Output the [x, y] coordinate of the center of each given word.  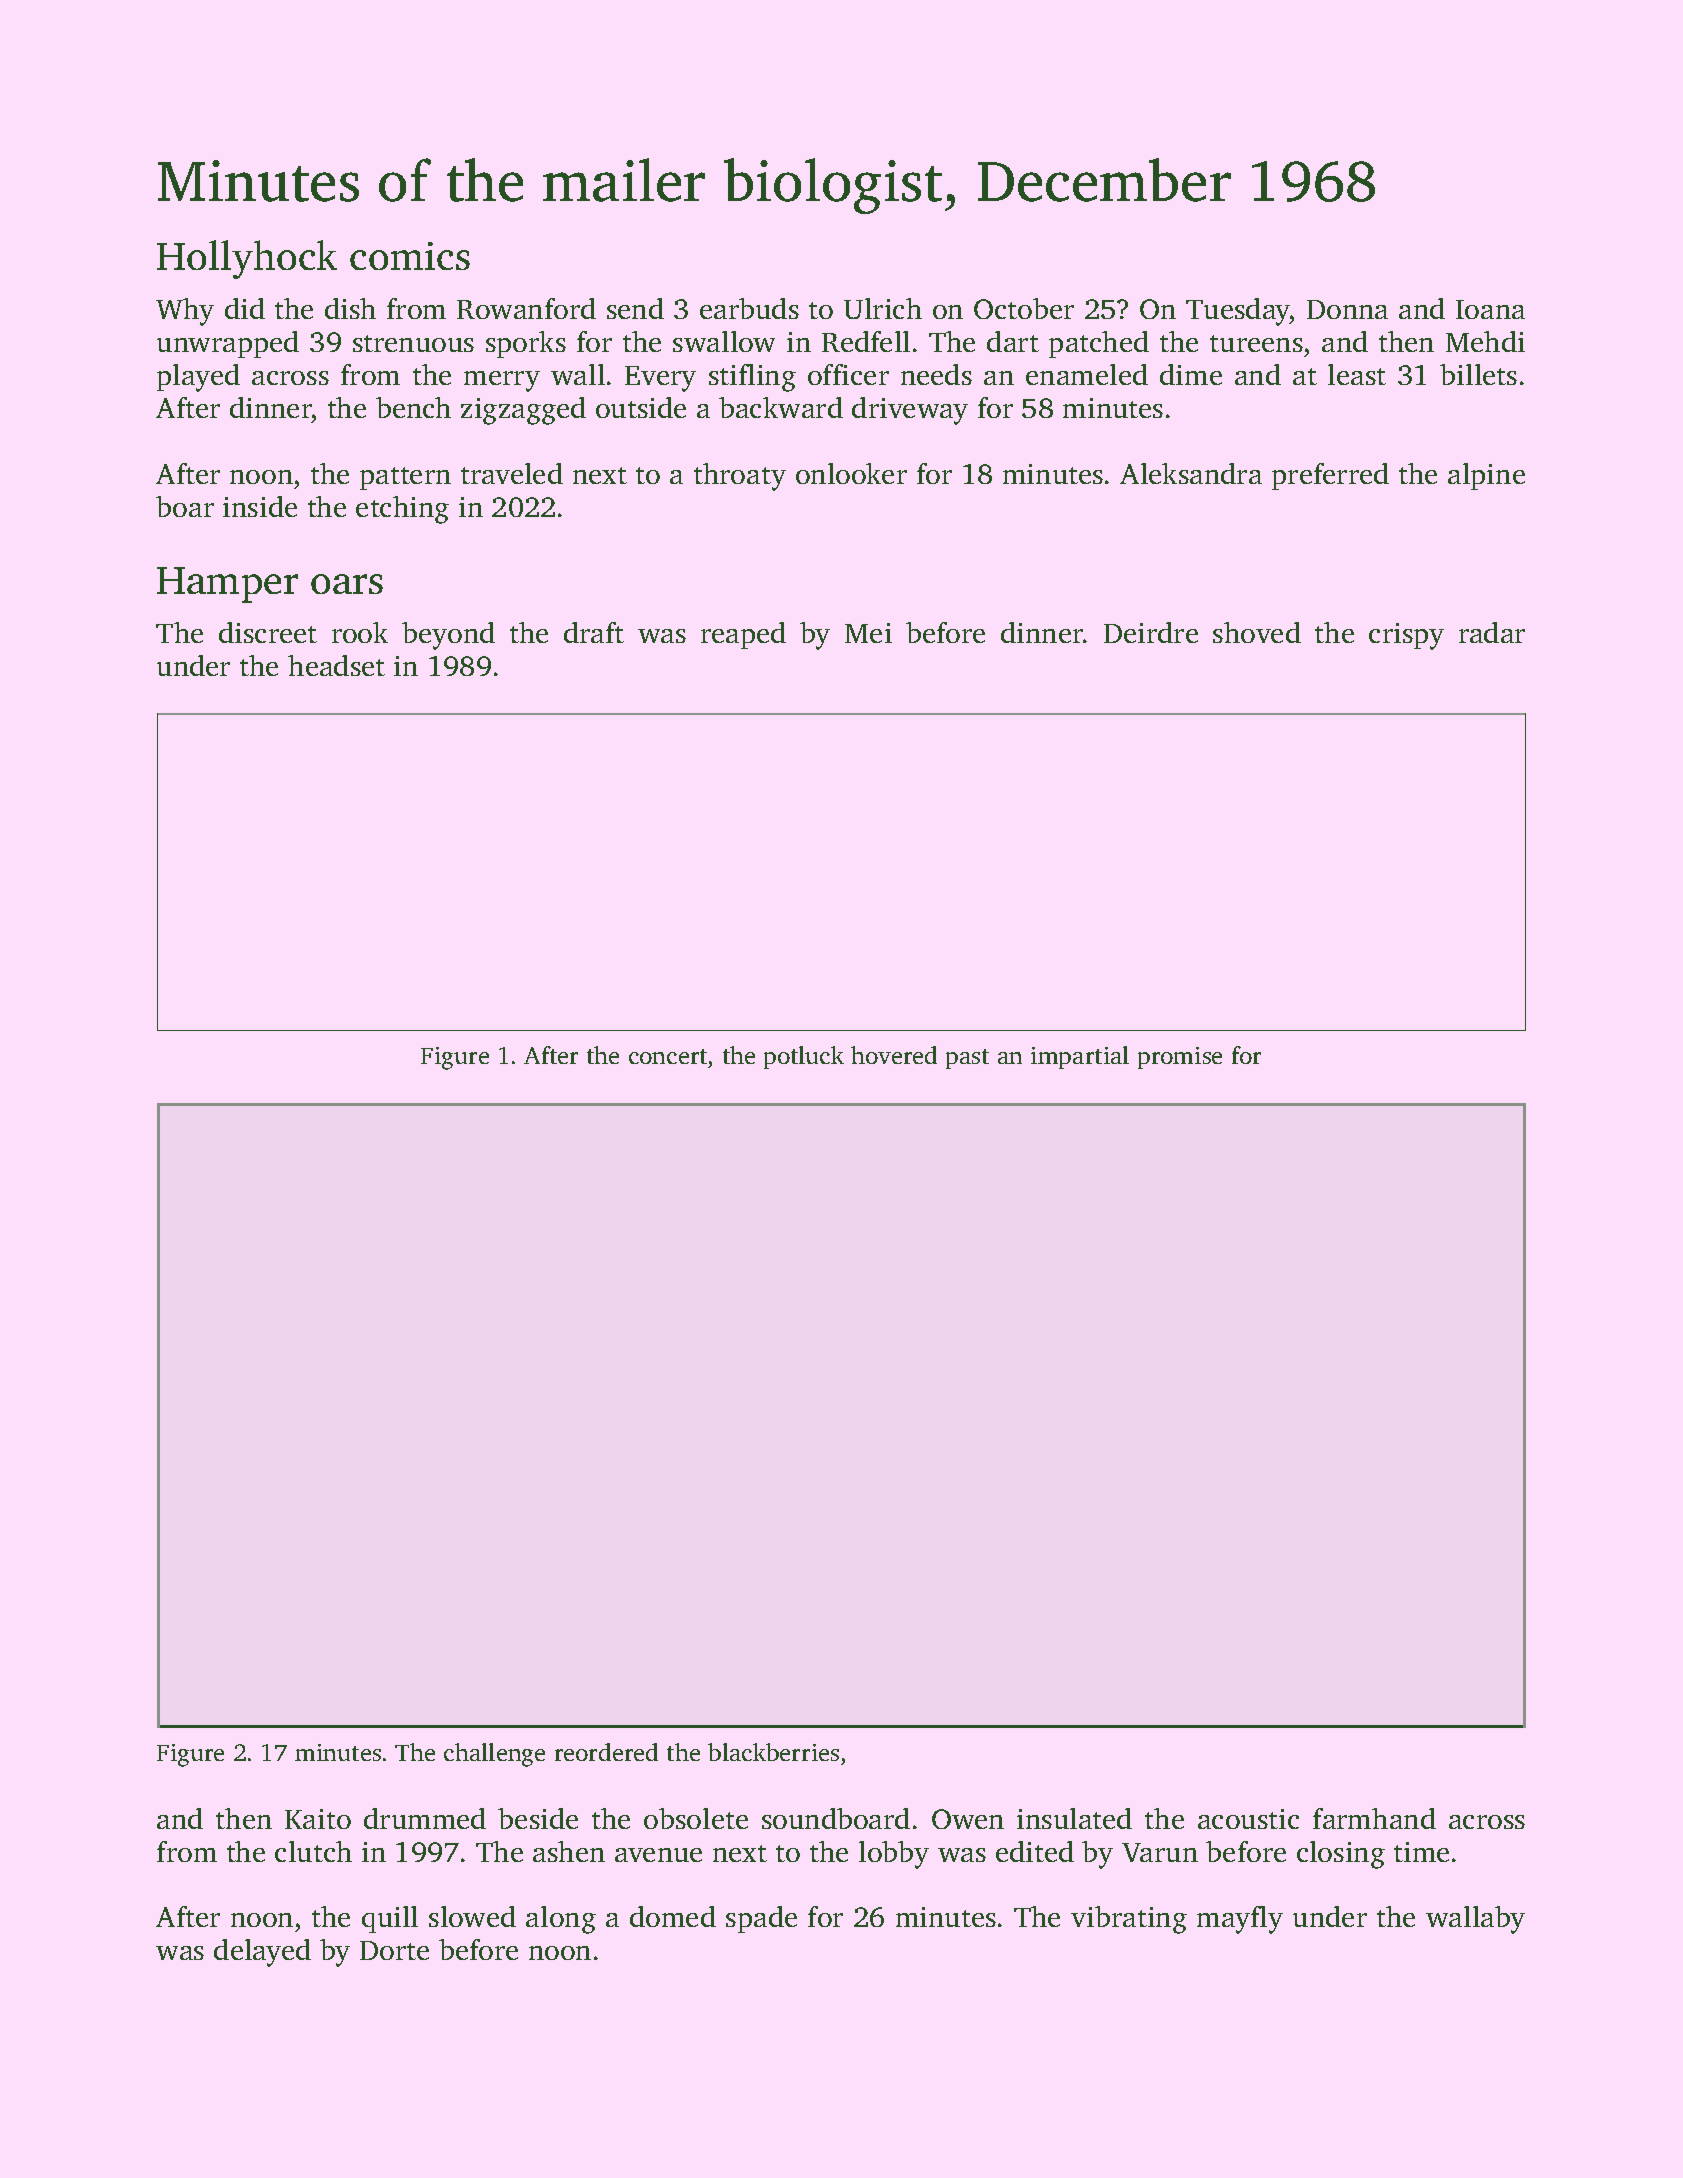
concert [668, 1056]
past [967, 1059]
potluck [804, 1057]
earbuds [749, 308]
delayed [262, 1953]
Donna [1347, 309]
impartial [1080, 1057]
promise [1180, 1058]
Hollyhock [247, 259]
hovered [894, 1055]
